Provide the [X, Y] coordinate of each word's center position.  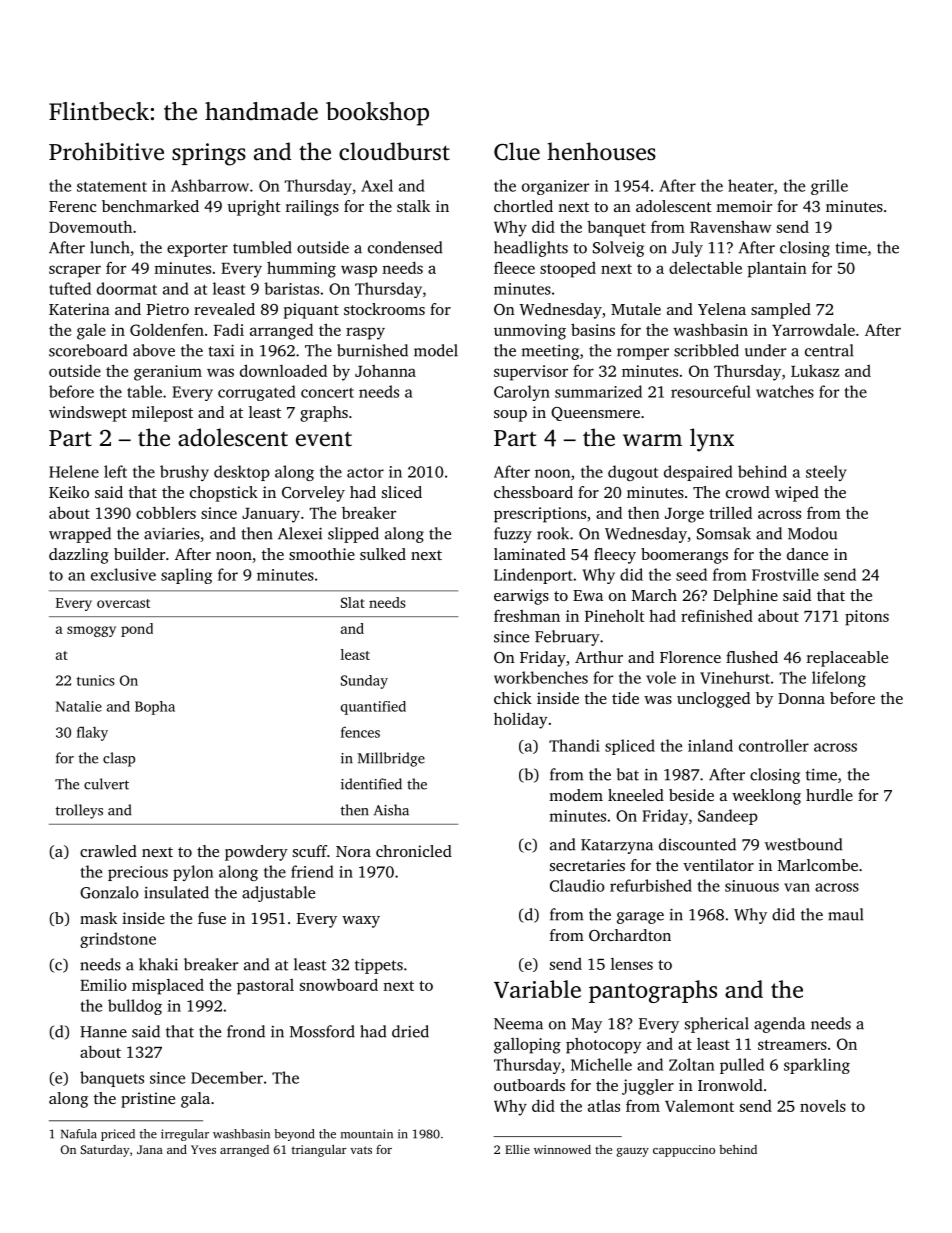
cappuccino [684, 1151]
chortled [523, 206]
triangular [319, 1151]
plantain [777, 270]
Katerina [79, 309]
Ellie [517, 1149]
